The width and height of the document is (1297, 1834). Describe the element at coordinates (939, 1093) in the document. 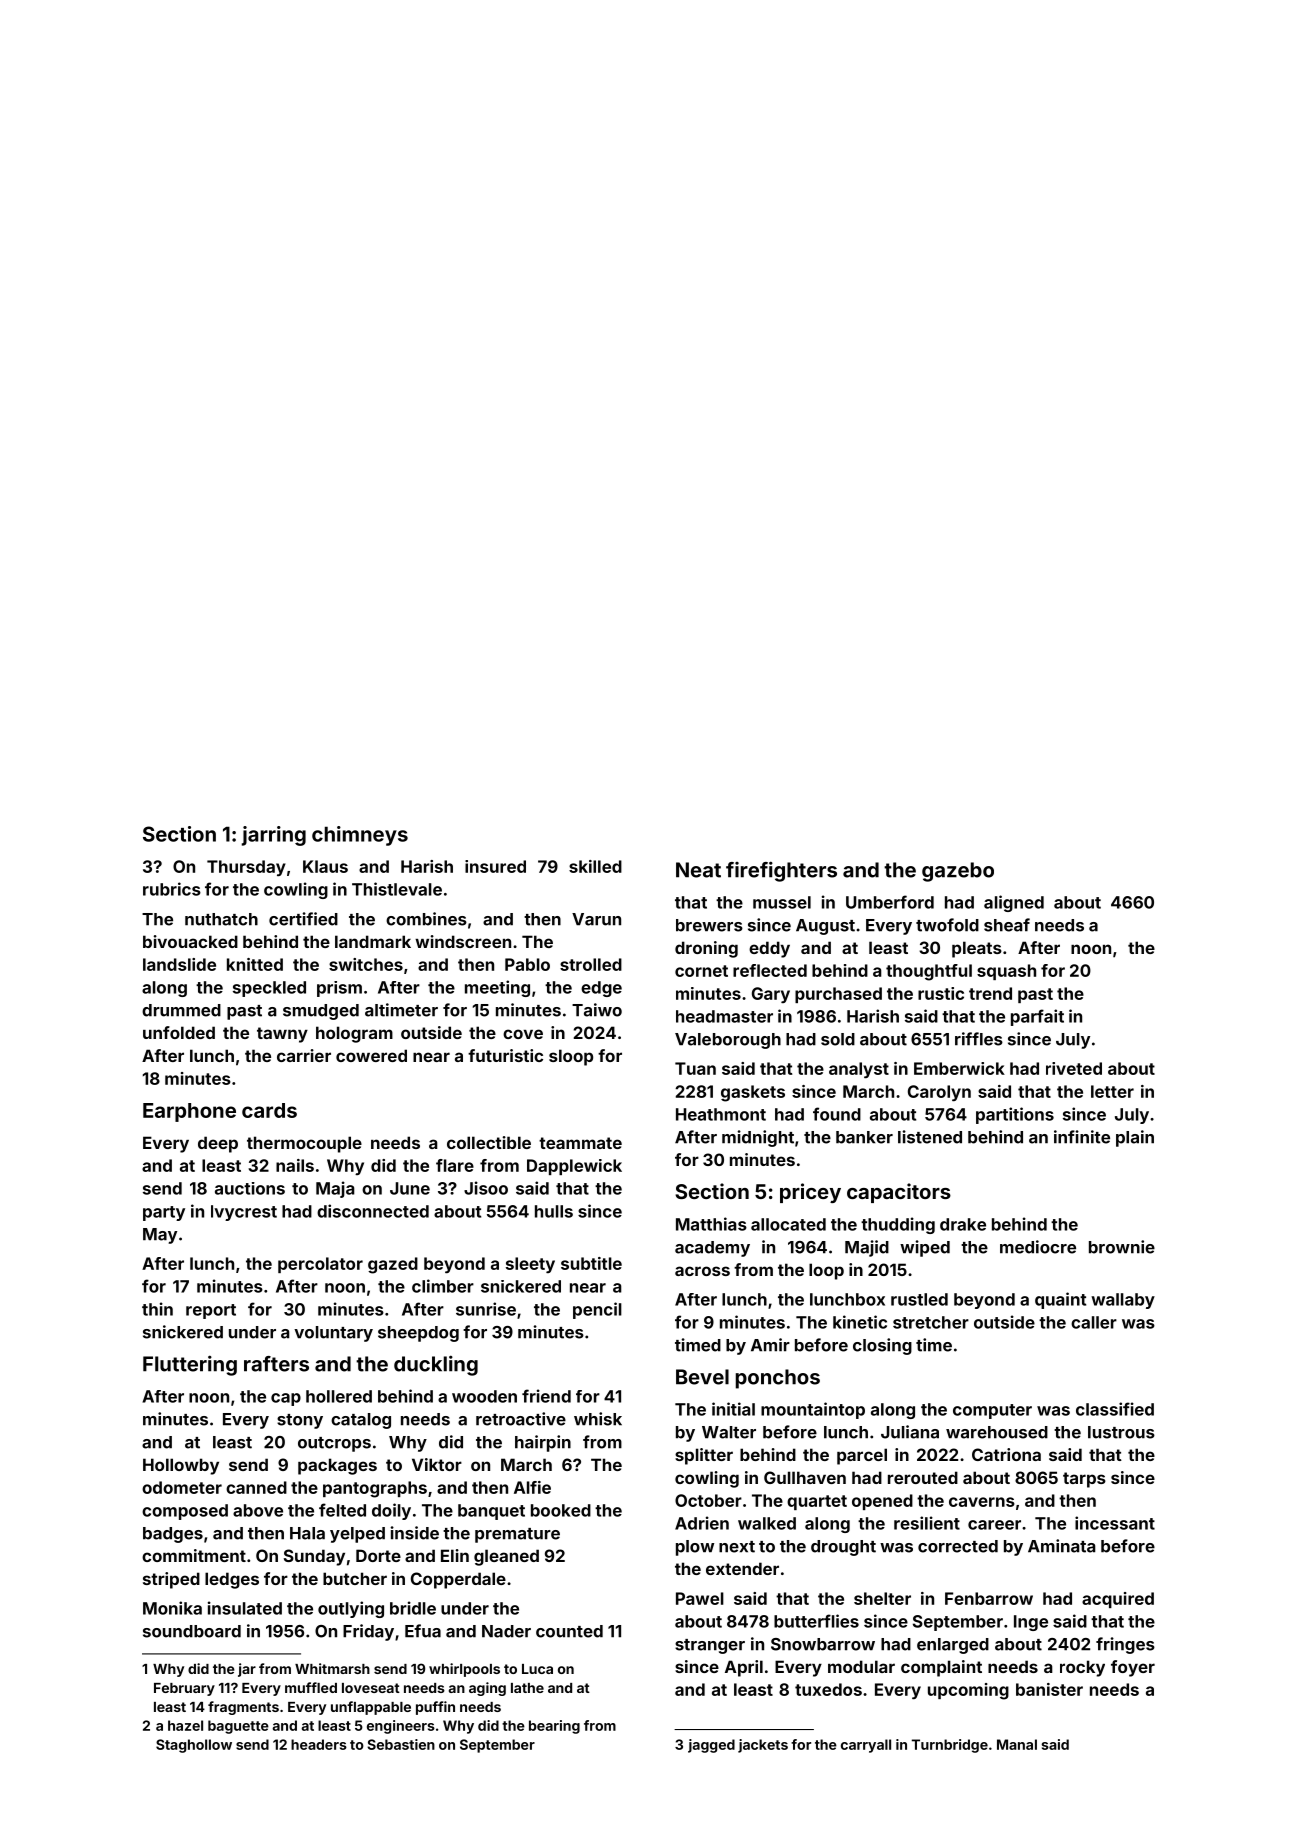

I see `Carolyn` at that location.
